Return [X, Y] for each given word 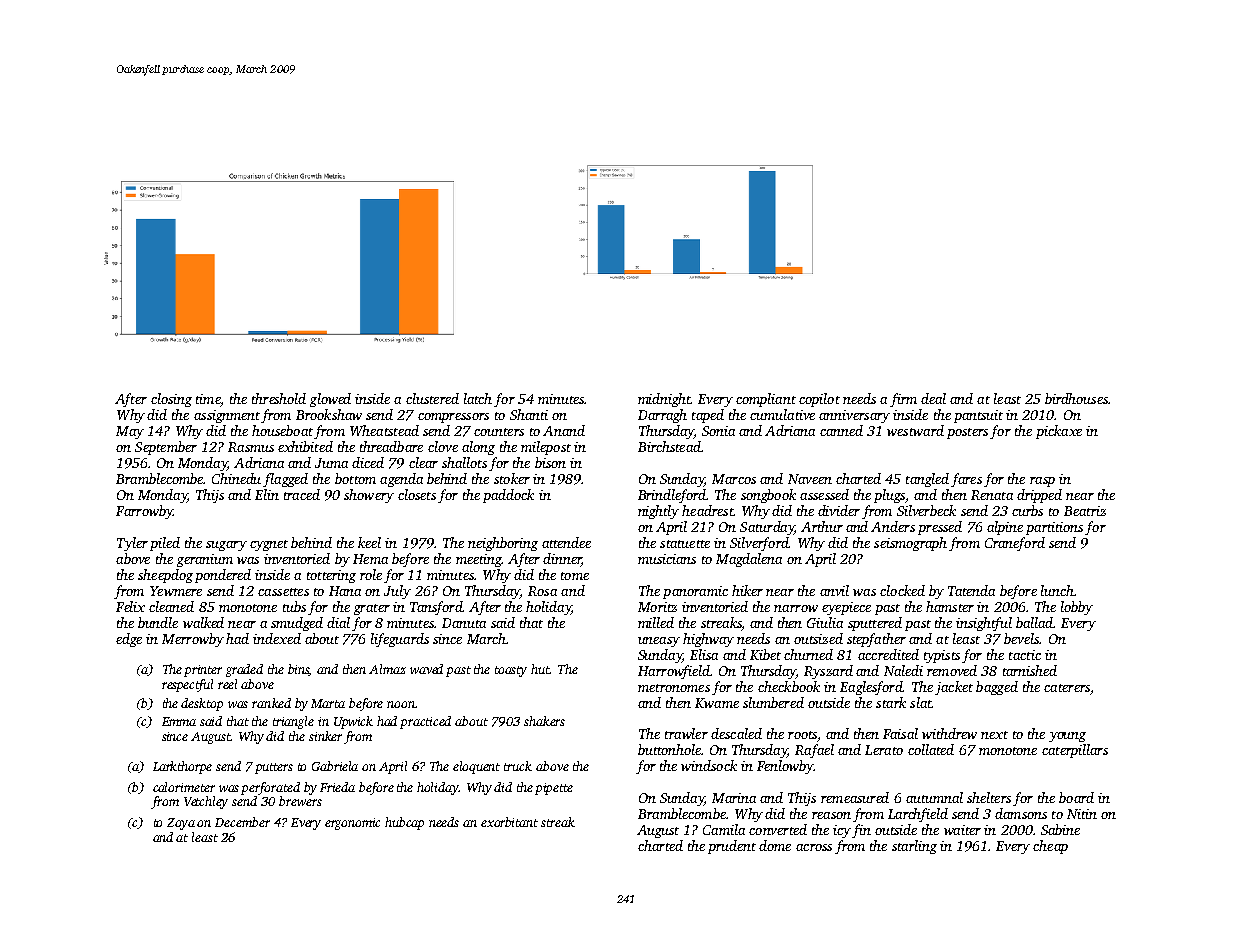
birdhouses [1076, 398]
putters [274, 768]
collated [931, 749]
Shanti [529, 414]
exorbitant [509, 822]
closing [171, 400]
